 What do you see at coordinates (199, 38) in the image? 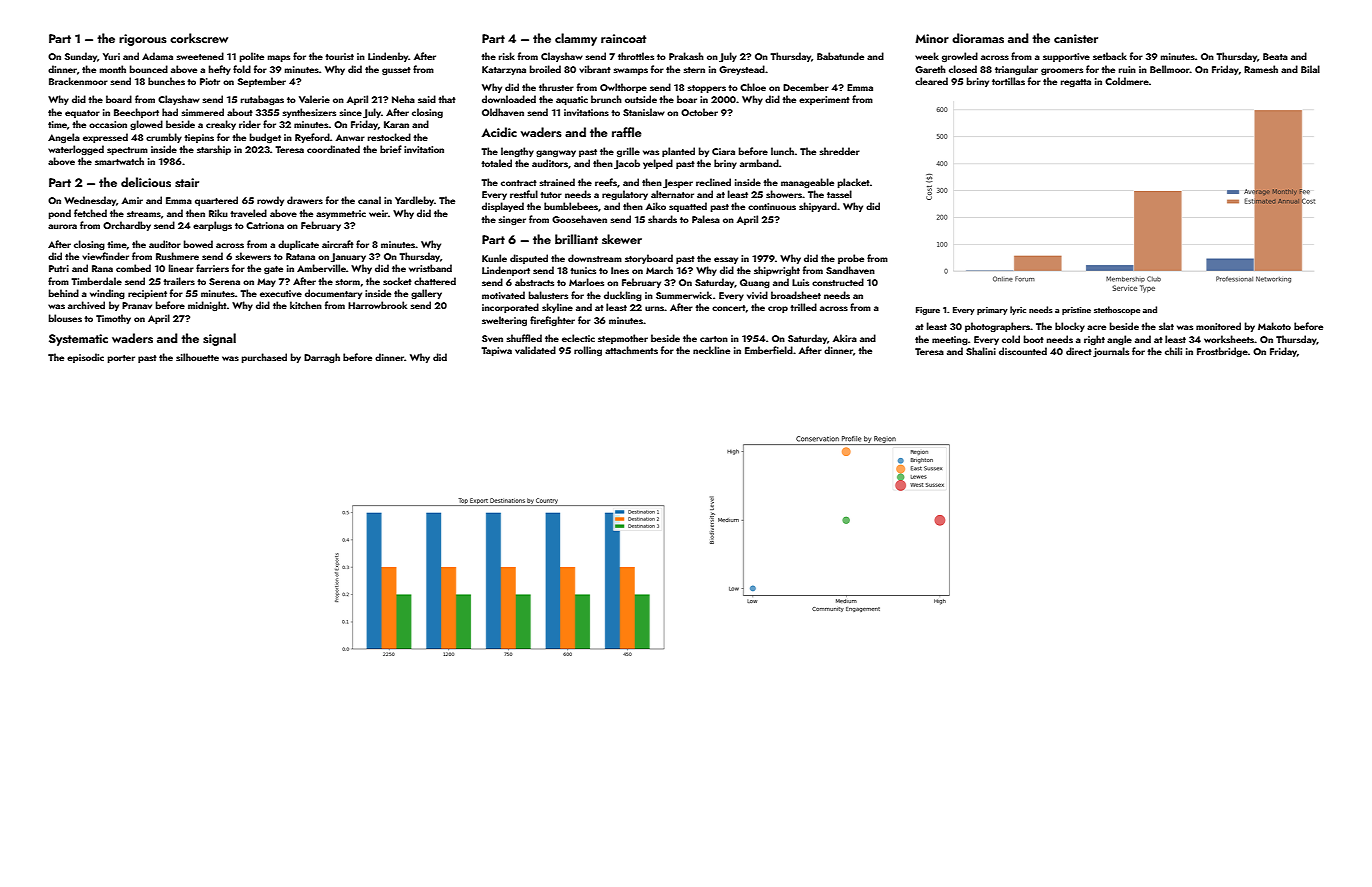
I see `corkscrew` at bounding box center [199, 38].
